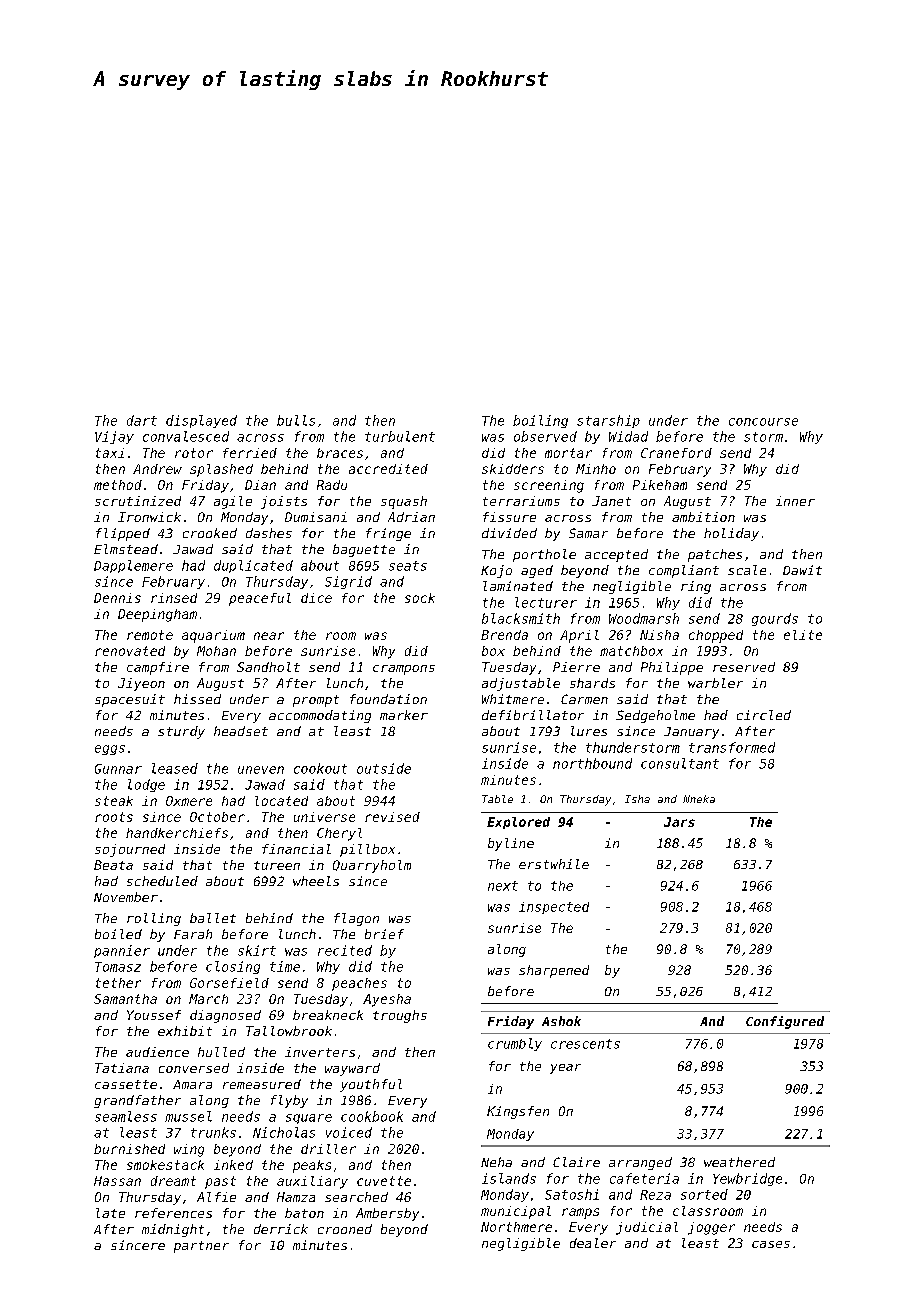 This screenshot has width=924, height=1308. Describe the element at coordinates (771, 1244) in the screenshot. I see `cases` at that location.
